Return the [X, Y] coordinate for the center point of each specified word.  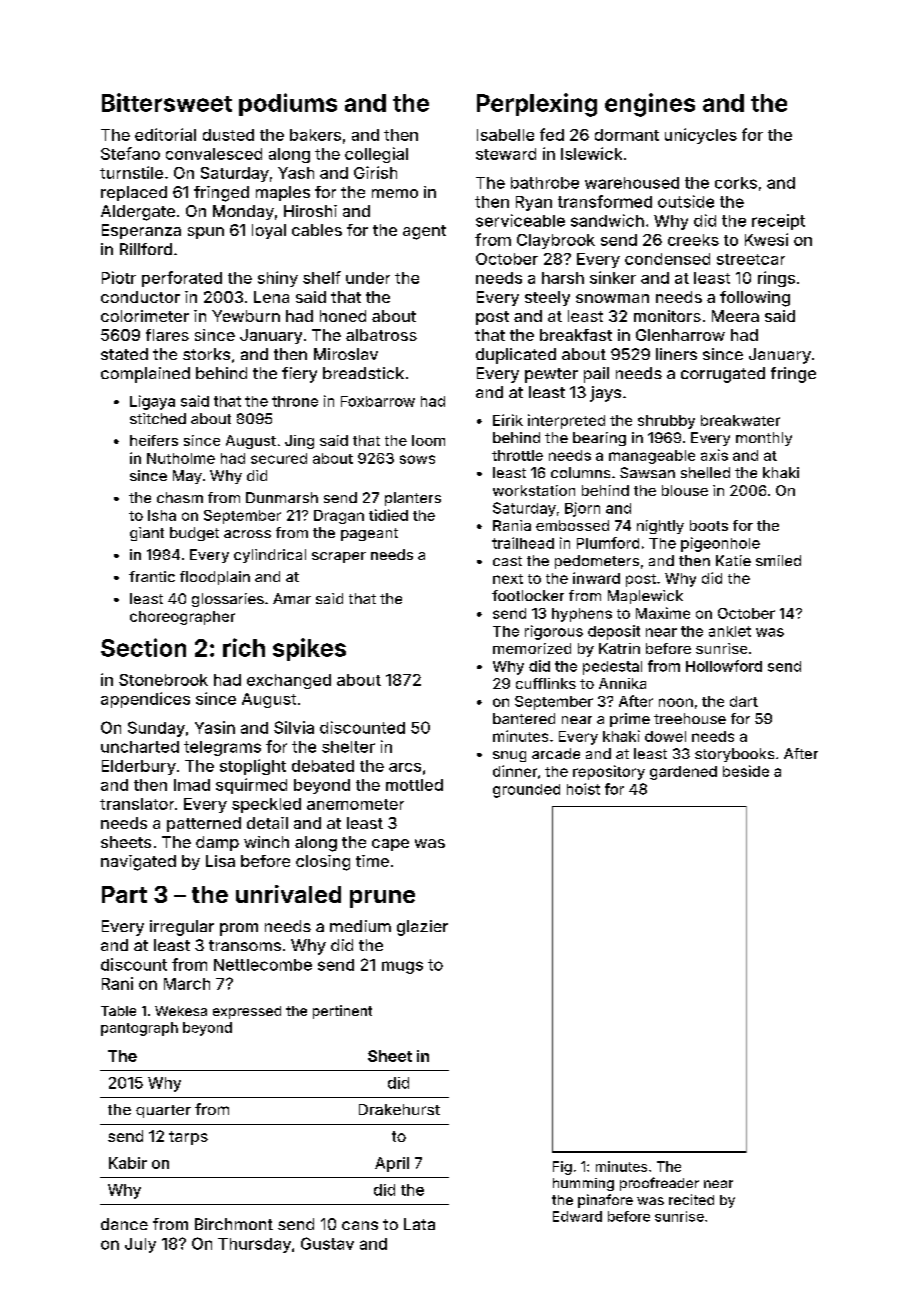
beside [746, 771]
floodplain [215, 578]
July [140, 1245]
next [508, 579]
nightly [660, 527]
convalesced [214, 154]
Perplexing [537, 105]
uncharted [140, 747]
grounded [526, 791]
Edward [577, 1216]
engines [650, 105]
